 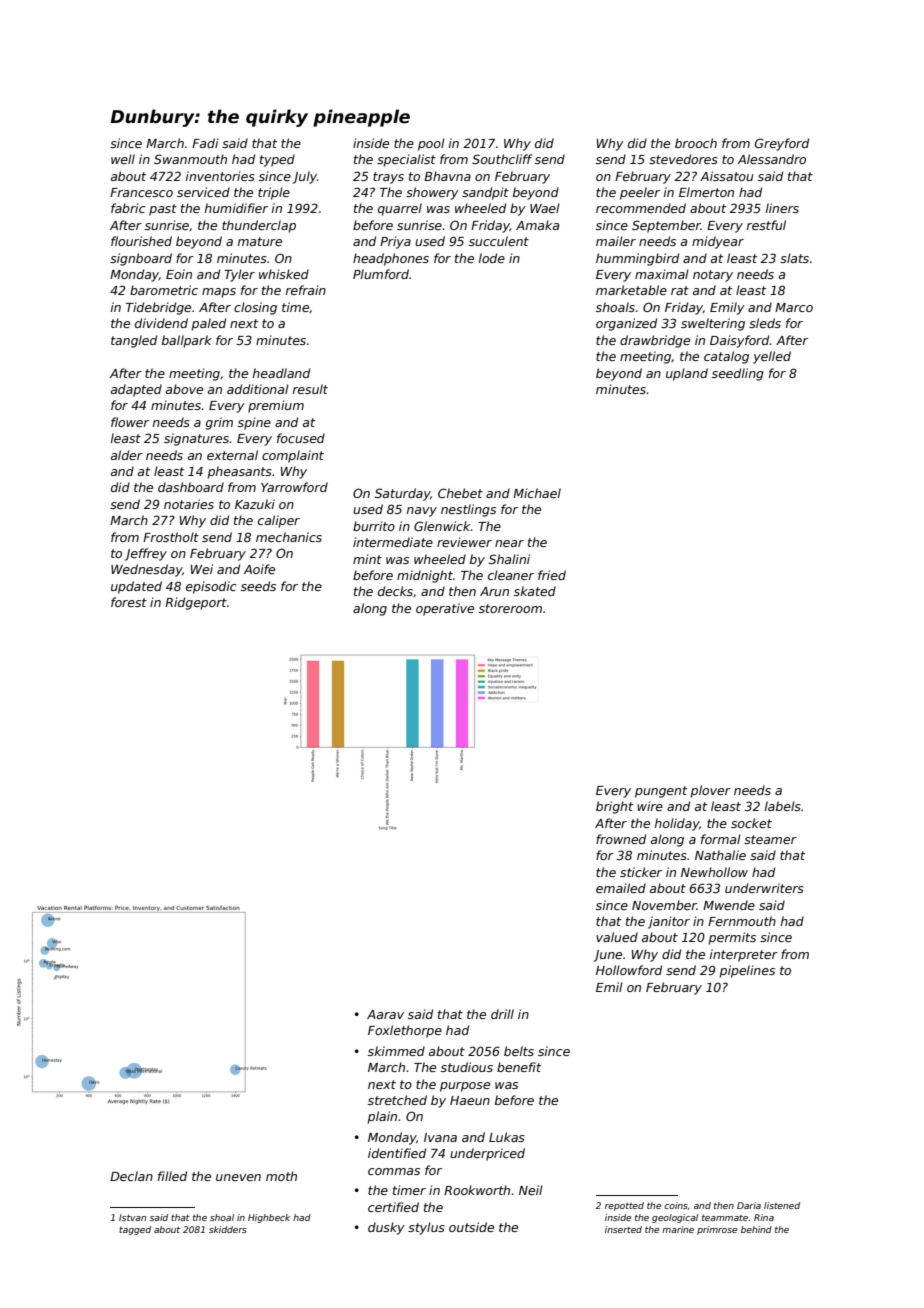 I want to click on outside, so click(x=471, y=1227).
